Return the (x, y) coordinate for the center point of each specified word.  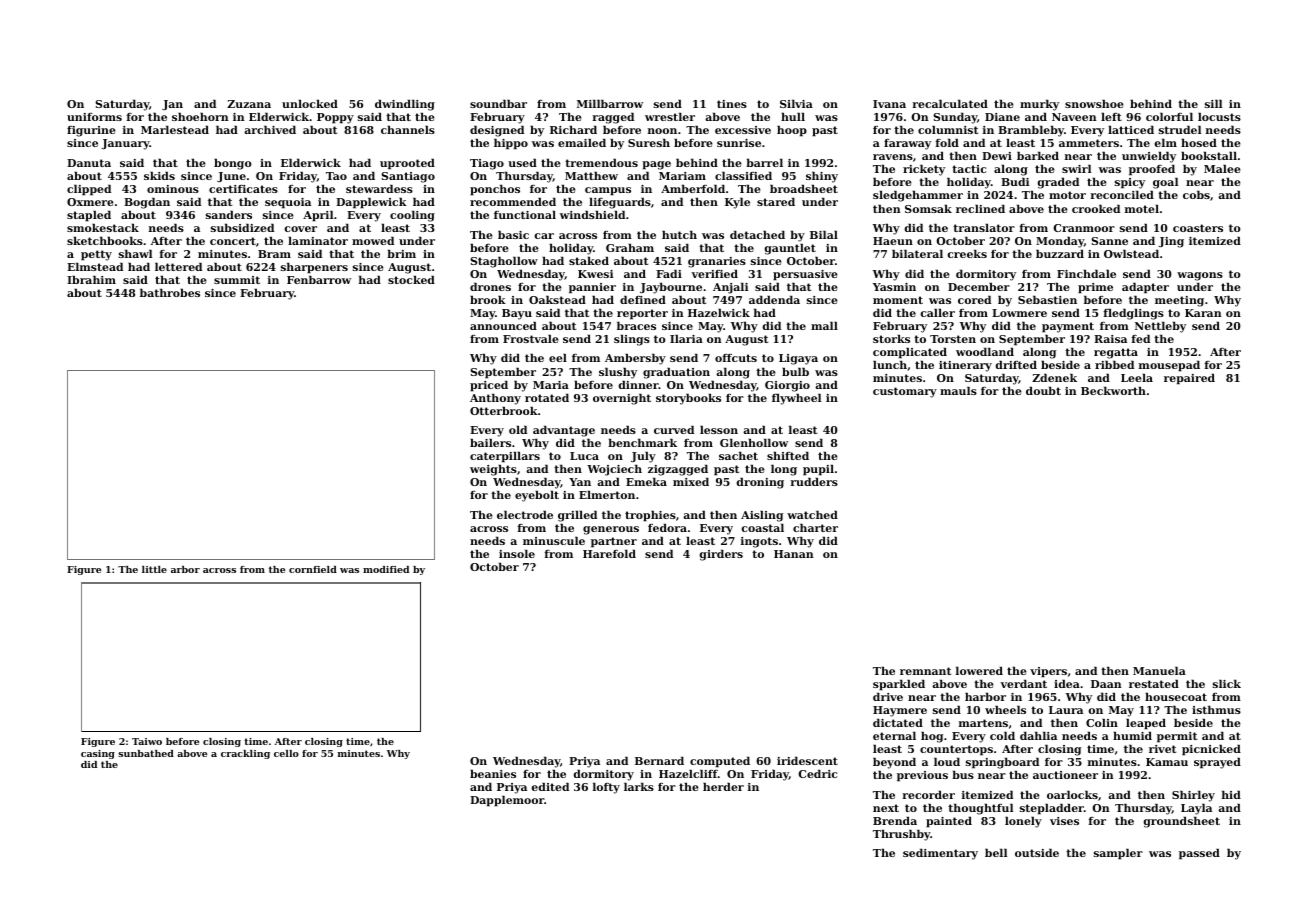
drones (490, 286)
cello (286, 753)
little (154, 569)
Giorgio (787, 386)
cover (301, 229)
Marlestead (175, 129)
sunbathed (146, 753)
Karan (1203, 313)
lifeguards (620, 203)
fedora (667, 527)
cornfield (313, 569)
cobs (1196, 194)
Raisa (1110, 339)
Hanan (794, 554)
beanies (493, 773)
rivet (1162, 749)
